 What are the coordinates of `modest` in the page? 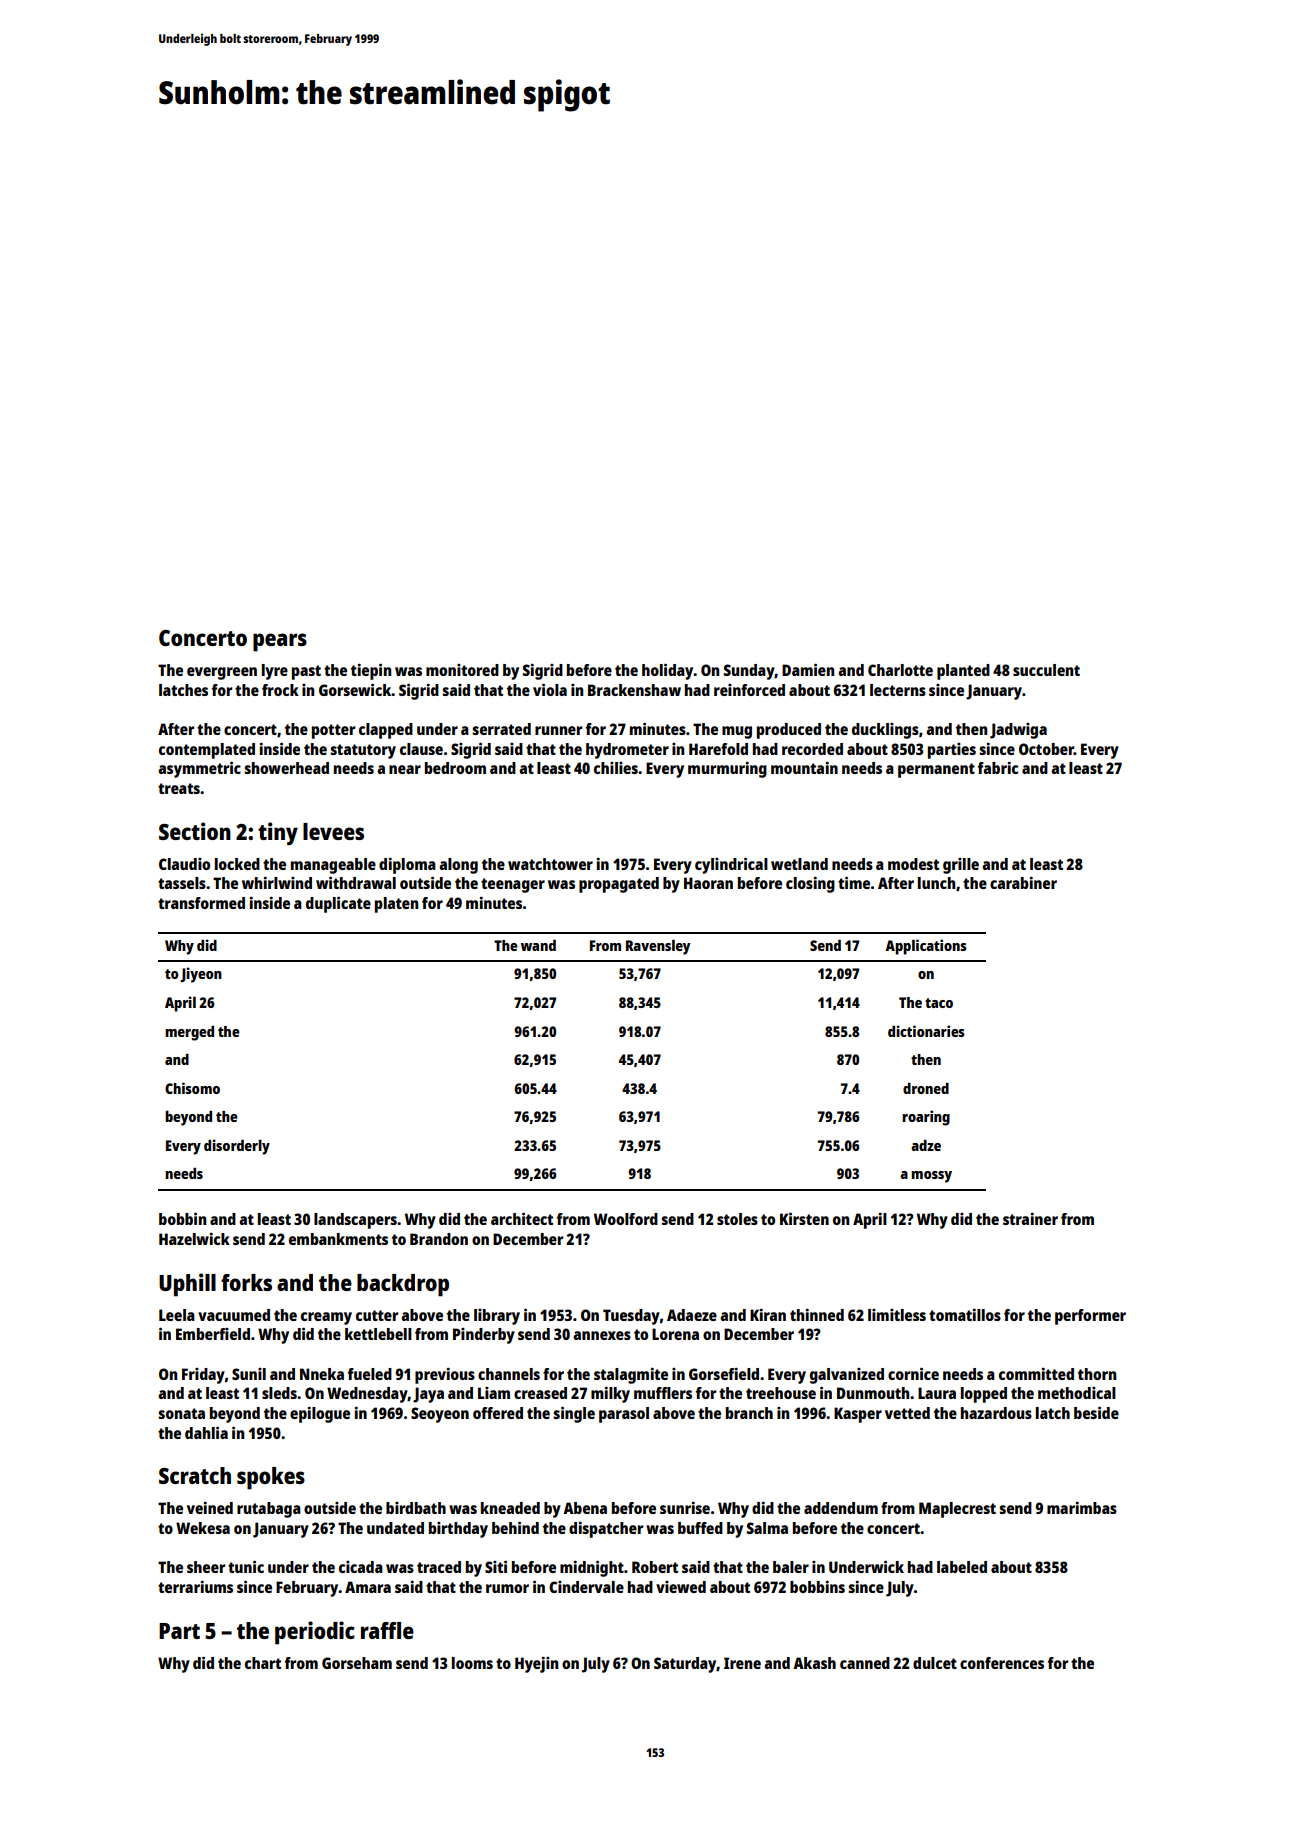 It's located at (913, 864).
